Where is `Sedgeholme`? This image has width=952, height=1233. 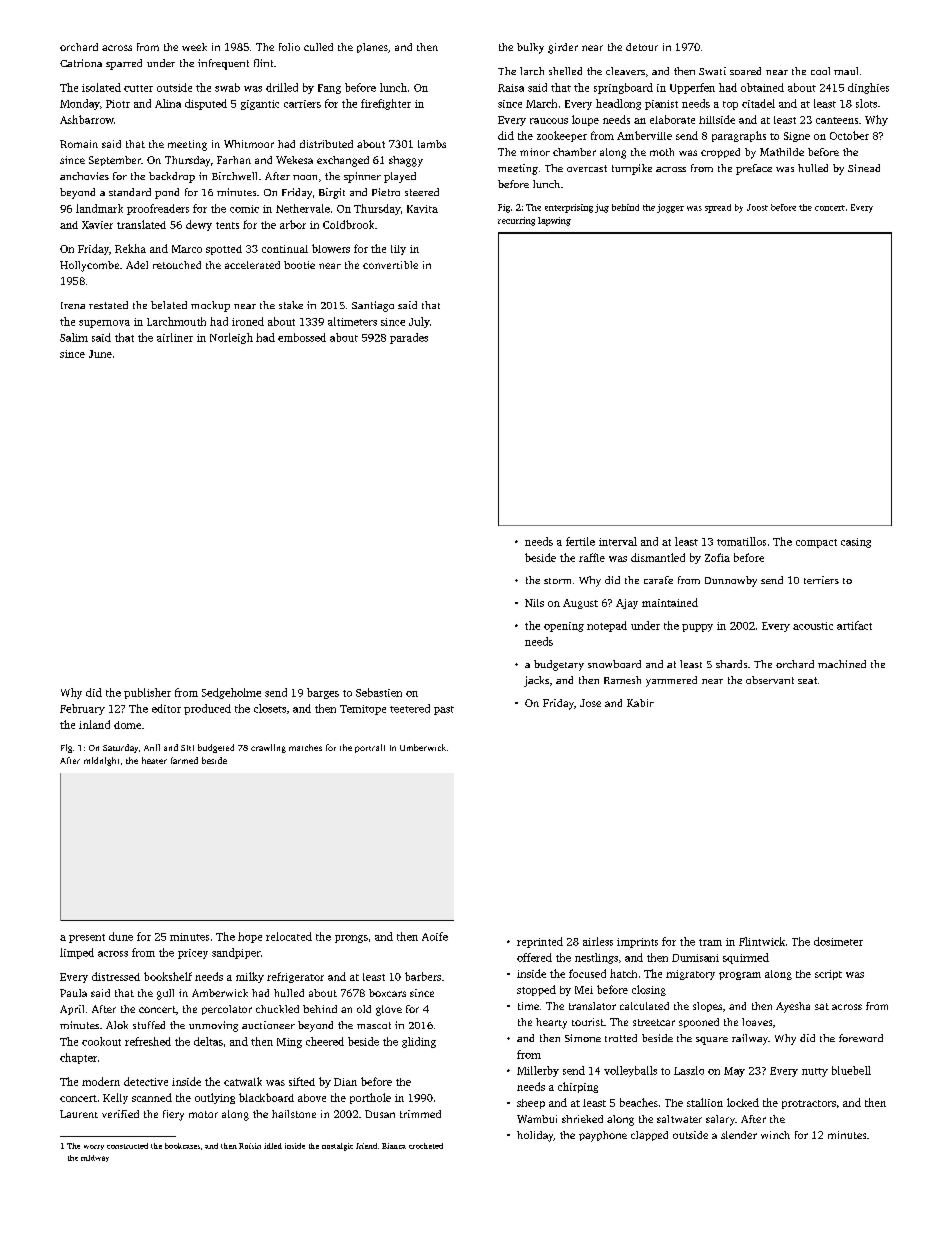 Sedgeholme is located at coordinates (231, 693).
